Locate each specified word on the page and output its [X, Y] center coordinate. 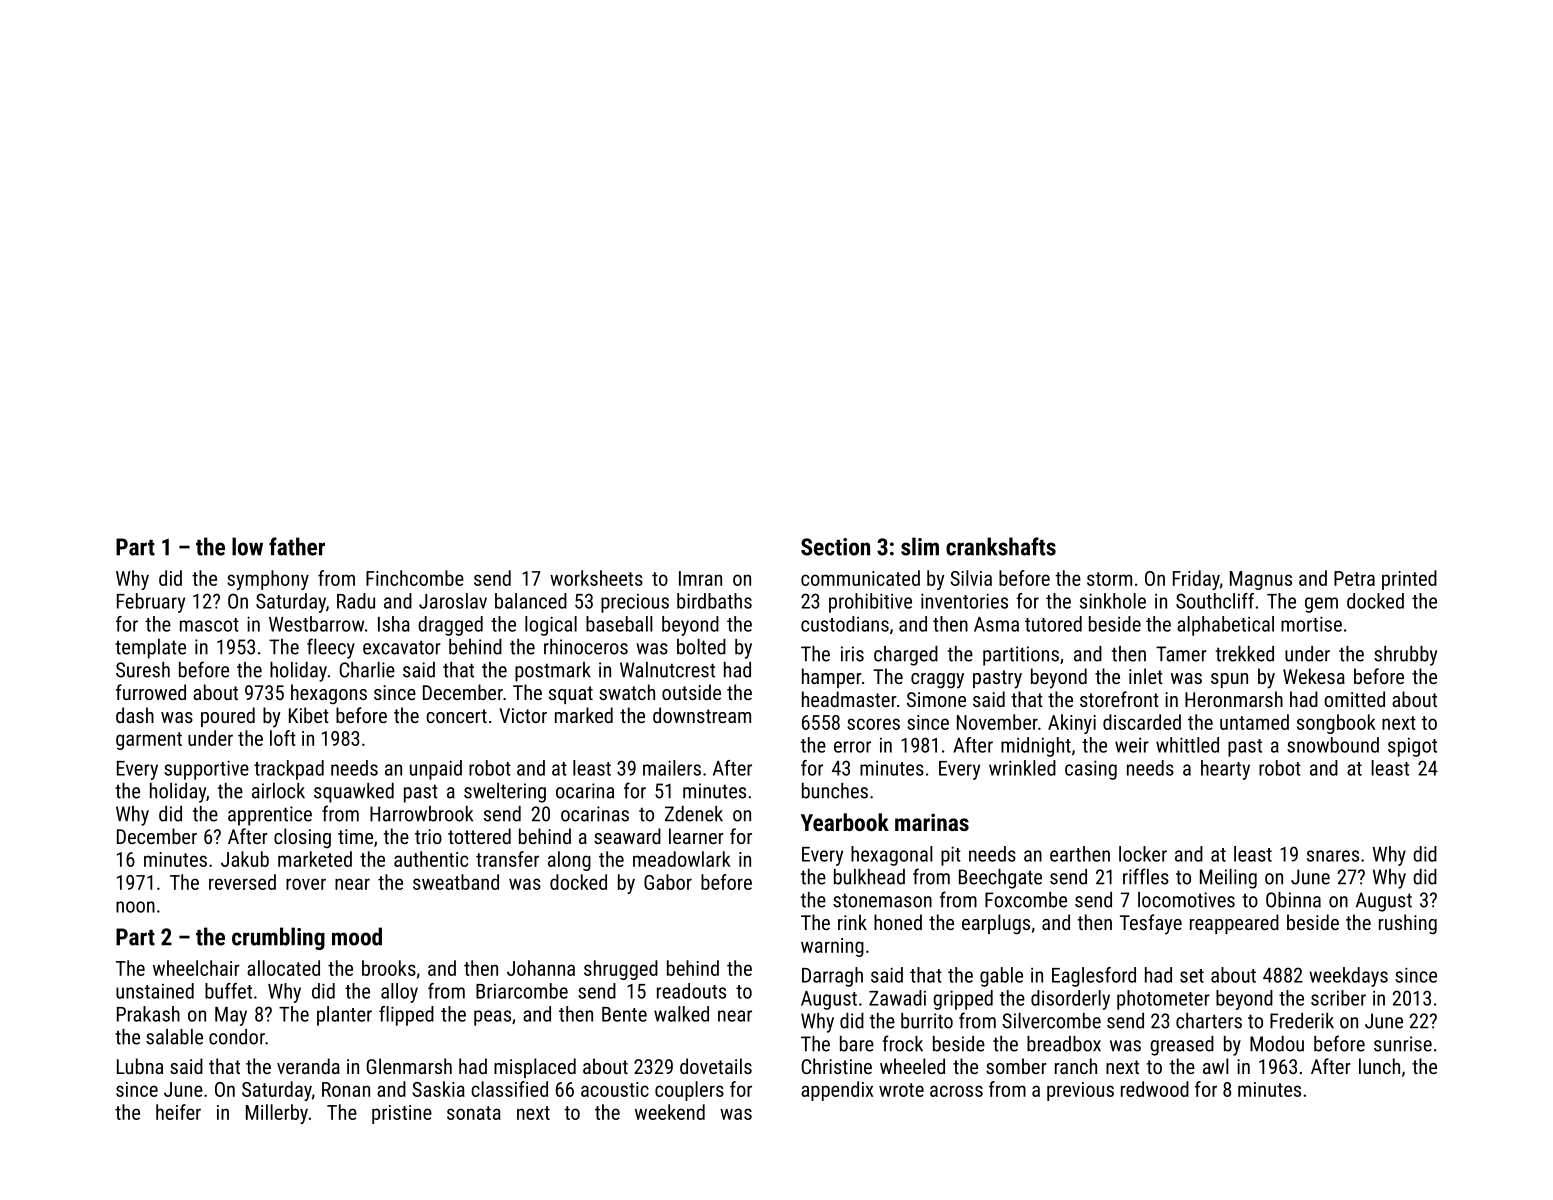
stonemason [882, 900]
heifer [178, 1112]
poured [228, 717]
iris [852, 654]
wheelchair [196, 968]
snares [1333, 856]
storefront [1119, 699]
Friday [1196, 580]
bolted [701, 647]
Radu [356, 601]
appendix [837, 1091]
